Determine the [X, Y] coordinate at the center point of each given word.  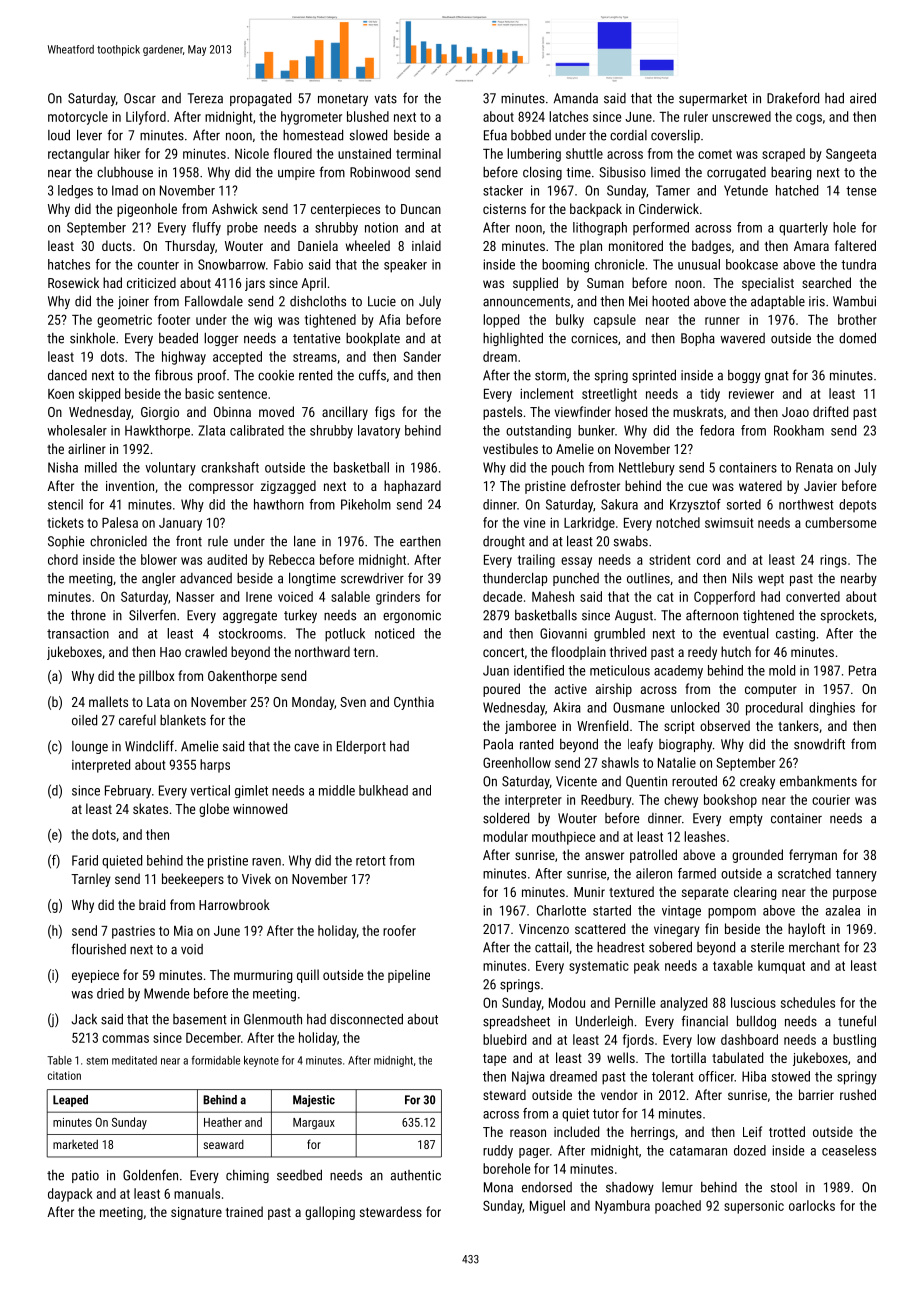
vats [386, 99]
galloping [330, 1213]
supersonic [754, 1207]
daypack [70, 1195]
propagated [260, 99]
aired [863, 98]
